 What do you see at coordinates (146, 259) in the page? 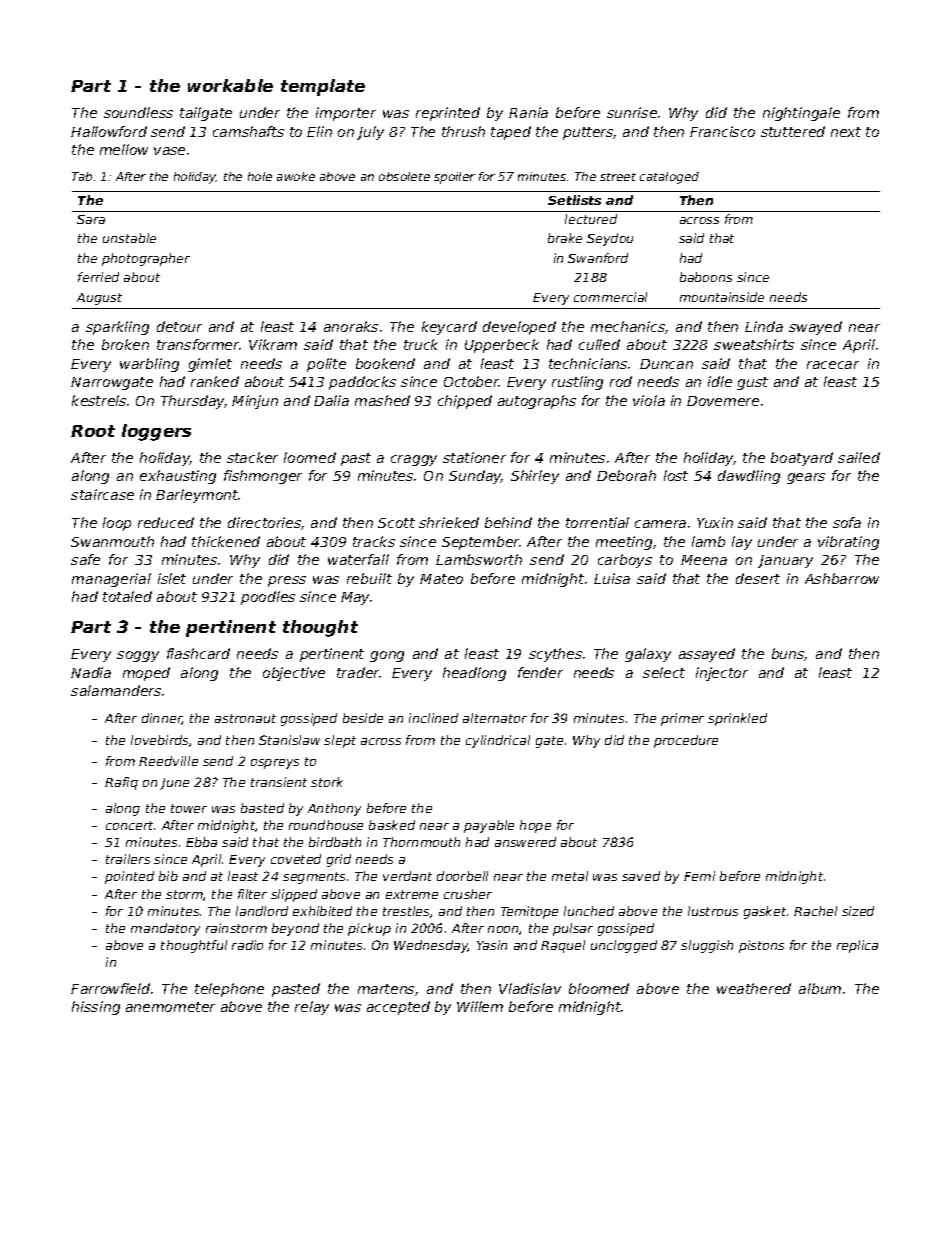
I see `photographer` at bounding box center [146, 259].
